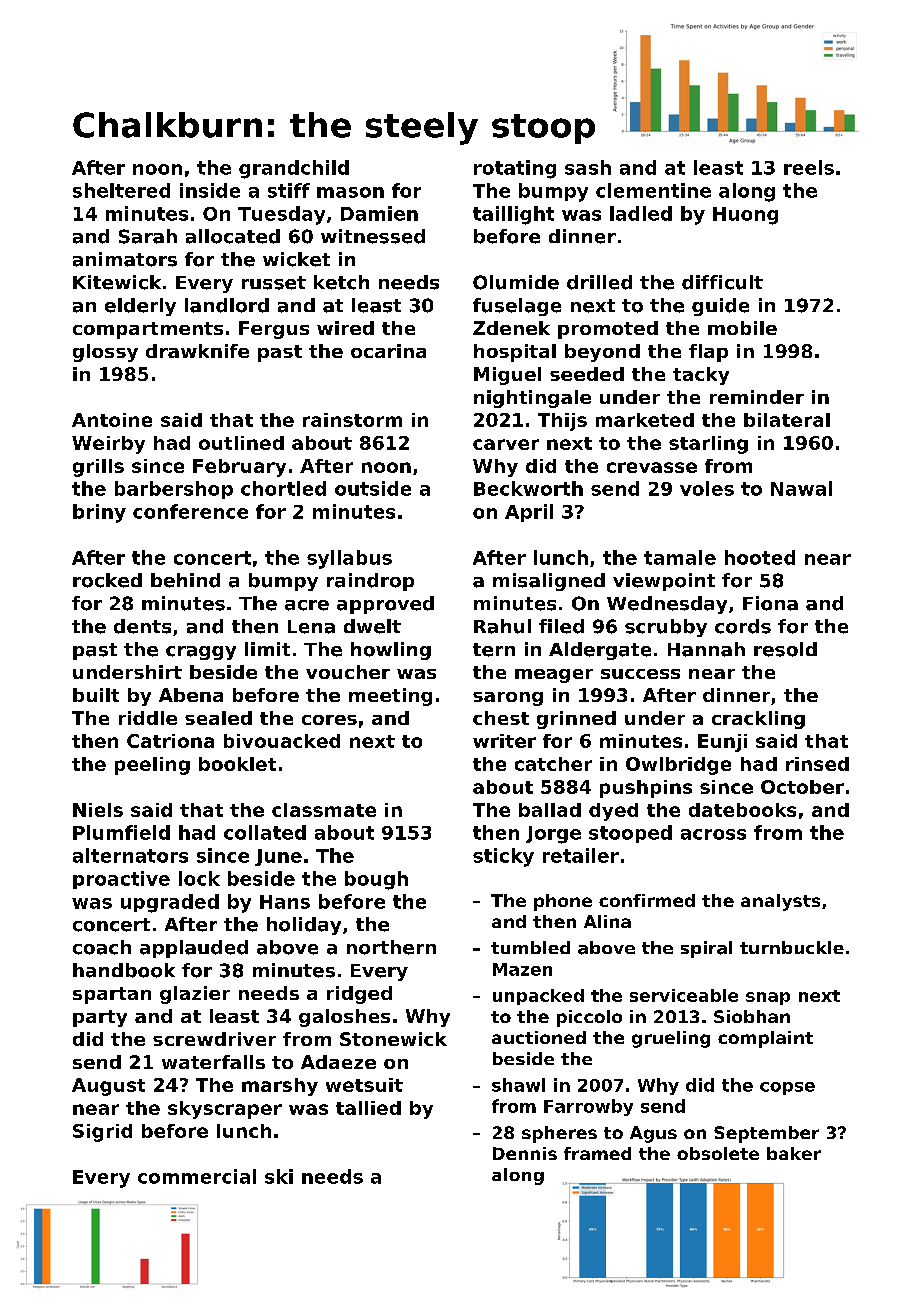 The image size is (924, 1308). What do you see at coordinates (225, 1110) in the image?
I see `skyscraper` at bounding box center [225, 1110].
